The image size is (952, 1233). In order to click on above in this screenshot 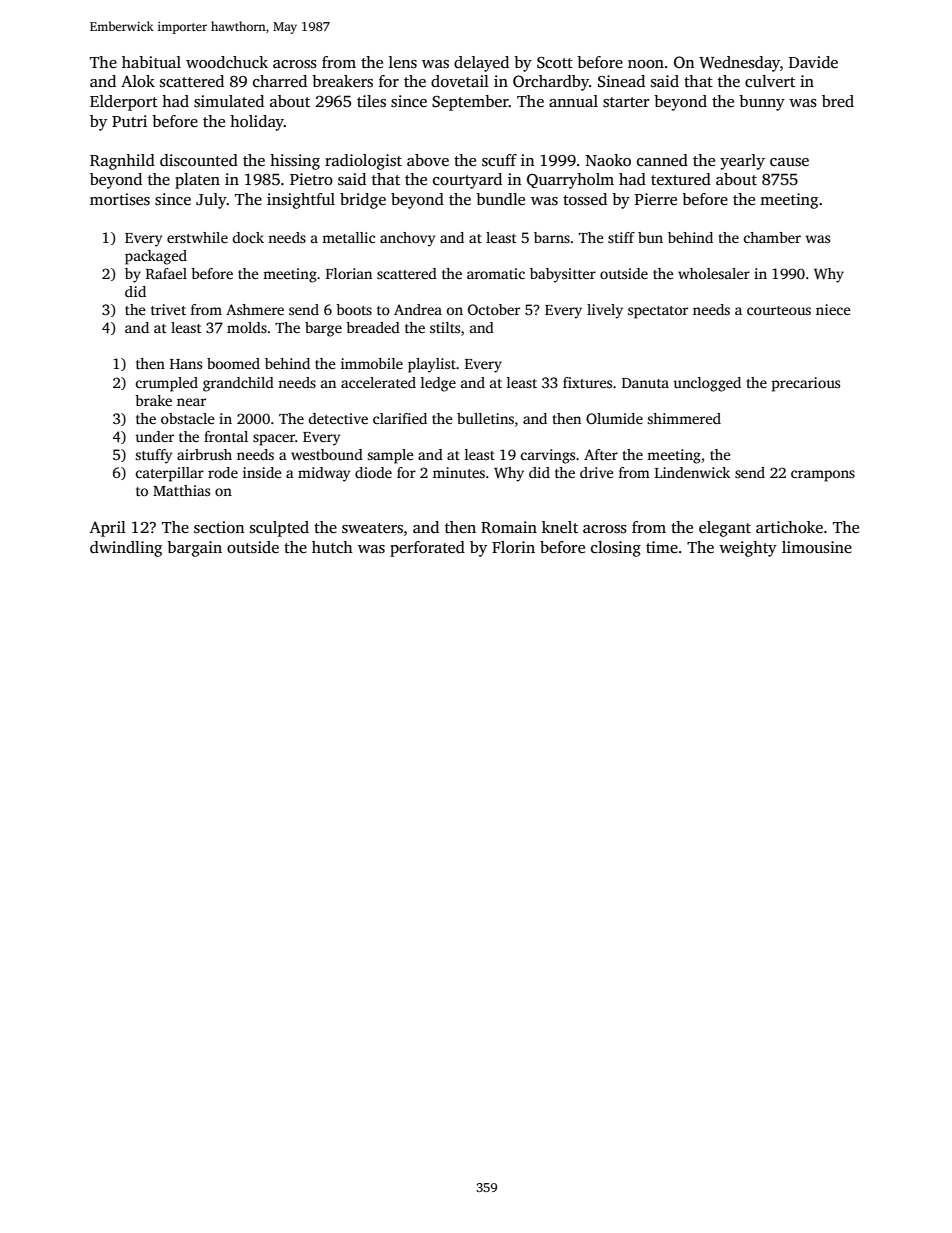, I will do `click(428, 160)`.
